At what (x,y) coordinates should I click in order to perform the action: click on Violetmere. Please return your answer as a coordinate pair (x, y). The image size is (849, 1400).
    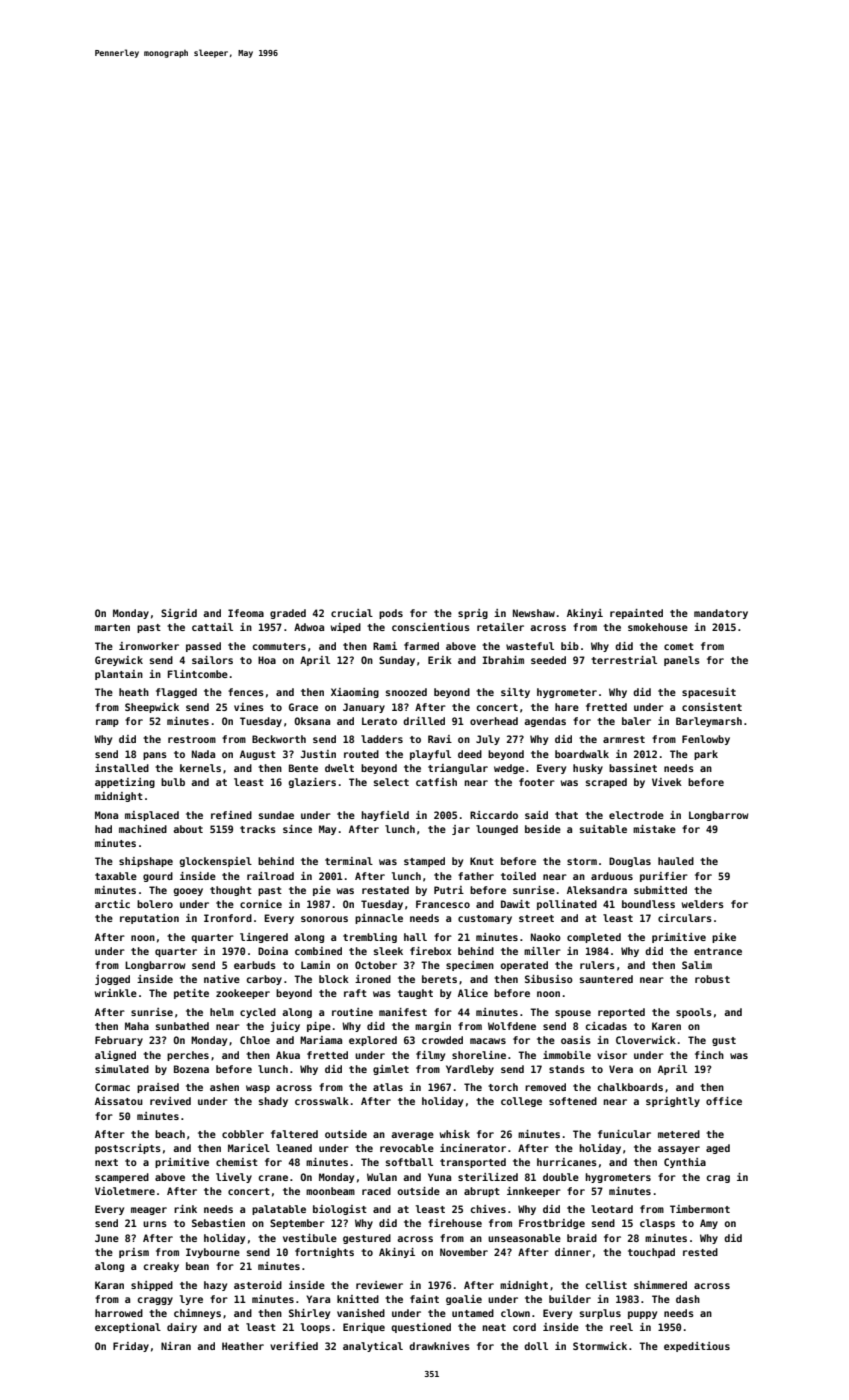
    Looking at the image, I should click on (125, 1191).
